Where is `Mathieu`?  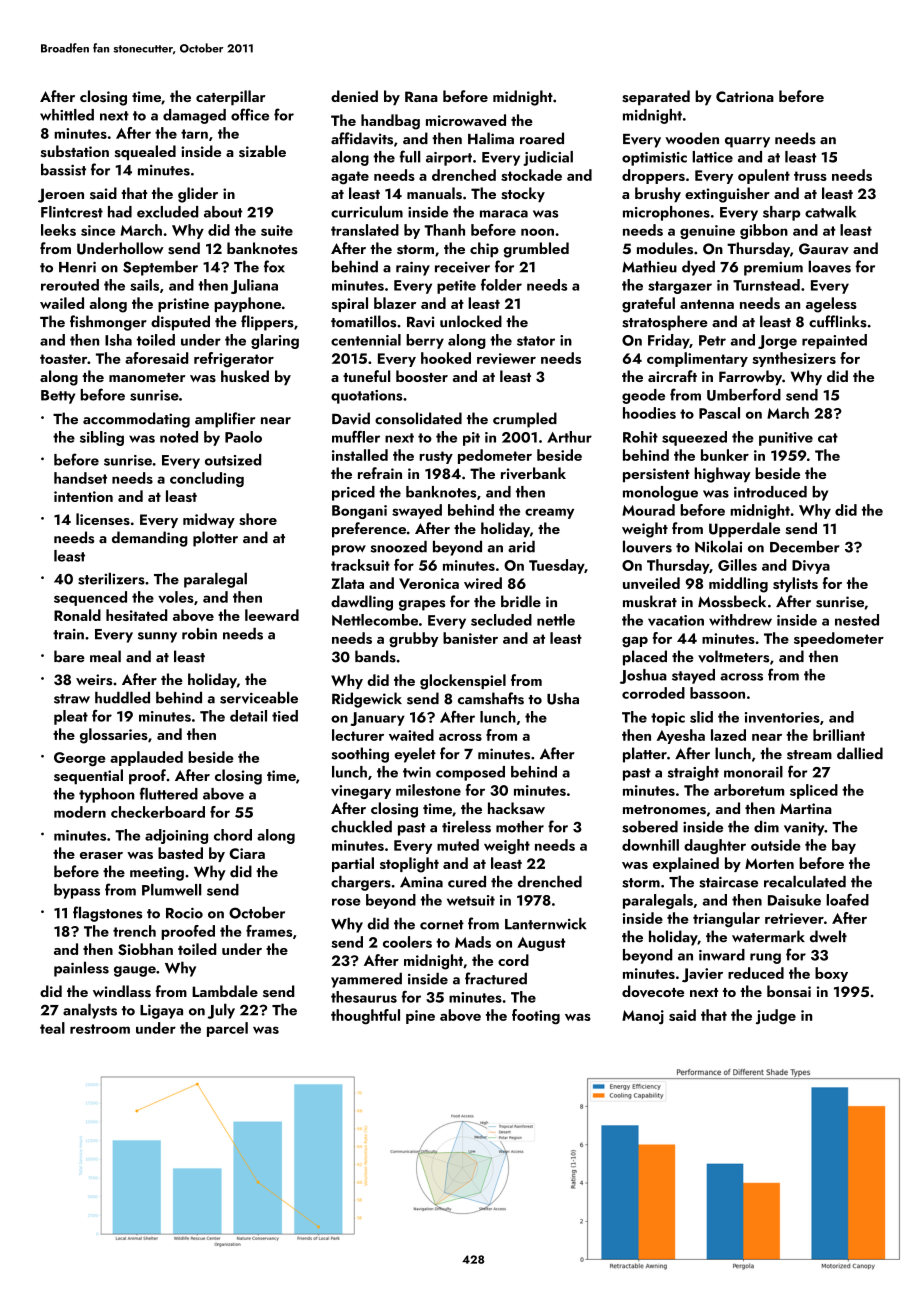 Mathieu is located at coordinates (649, 266).
